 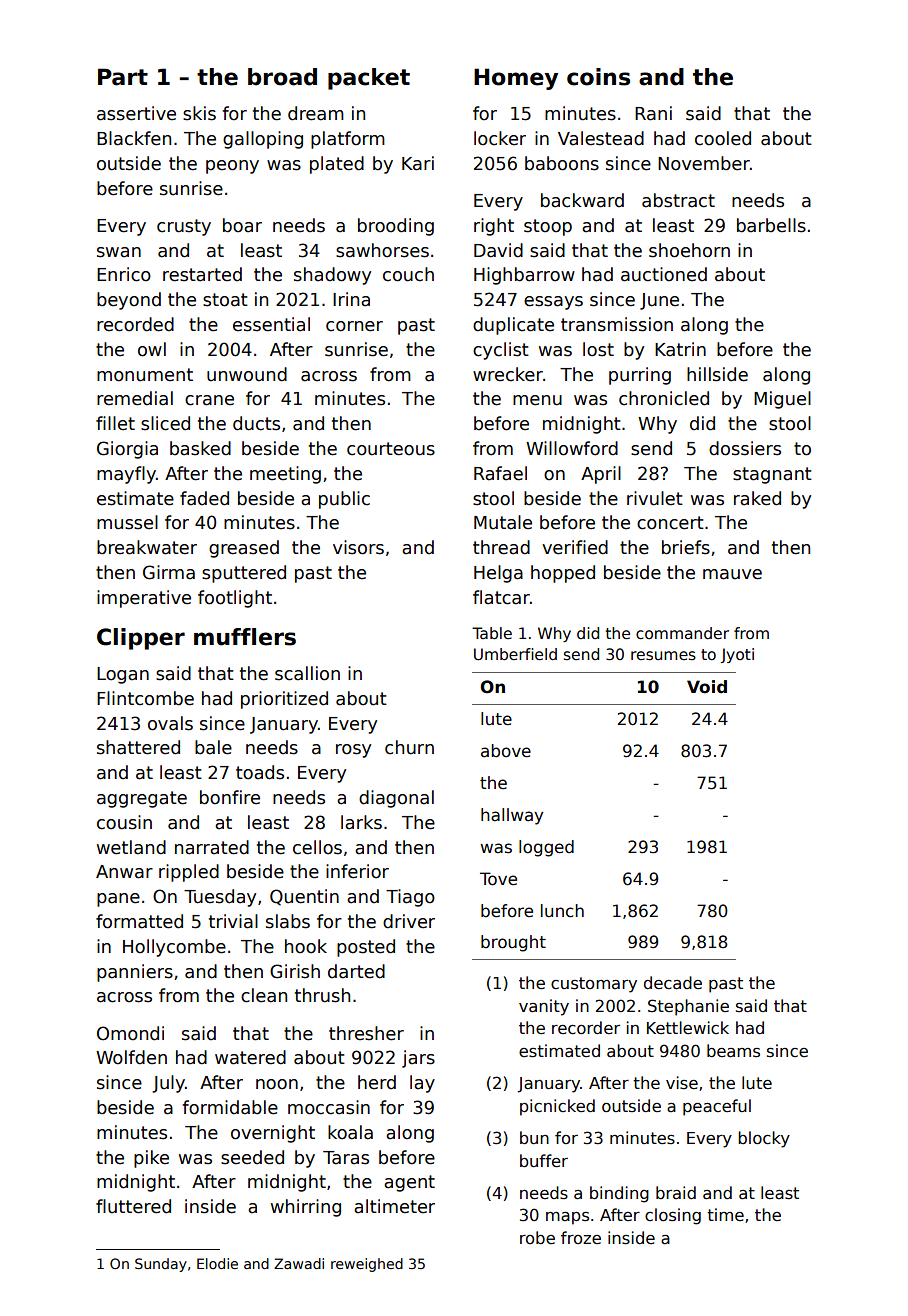 I want to click on Logan, so click(x=123, y=675).
